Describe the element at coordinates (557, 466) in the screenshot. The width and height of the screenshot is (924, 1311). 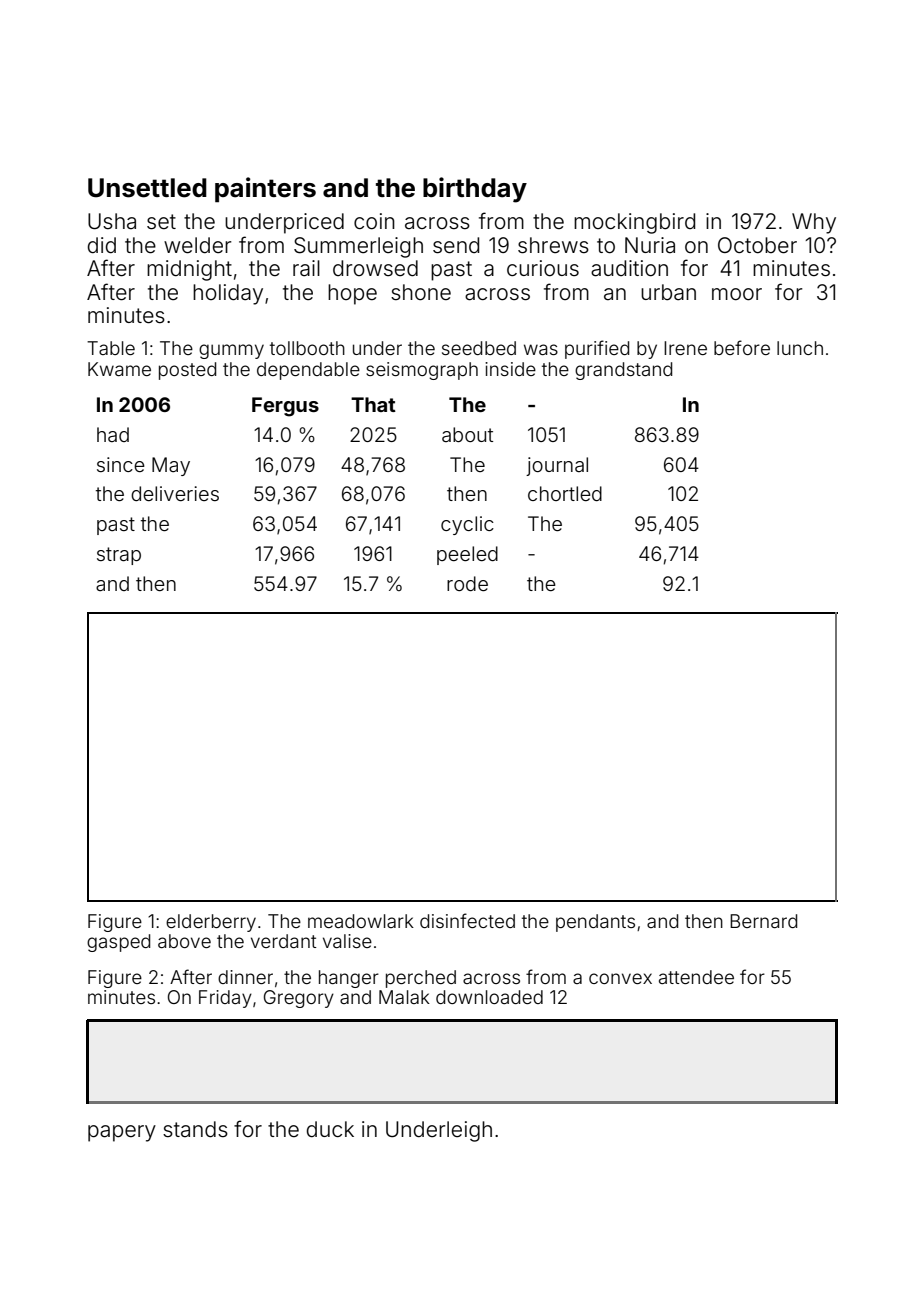
I see `journal` at that location.
